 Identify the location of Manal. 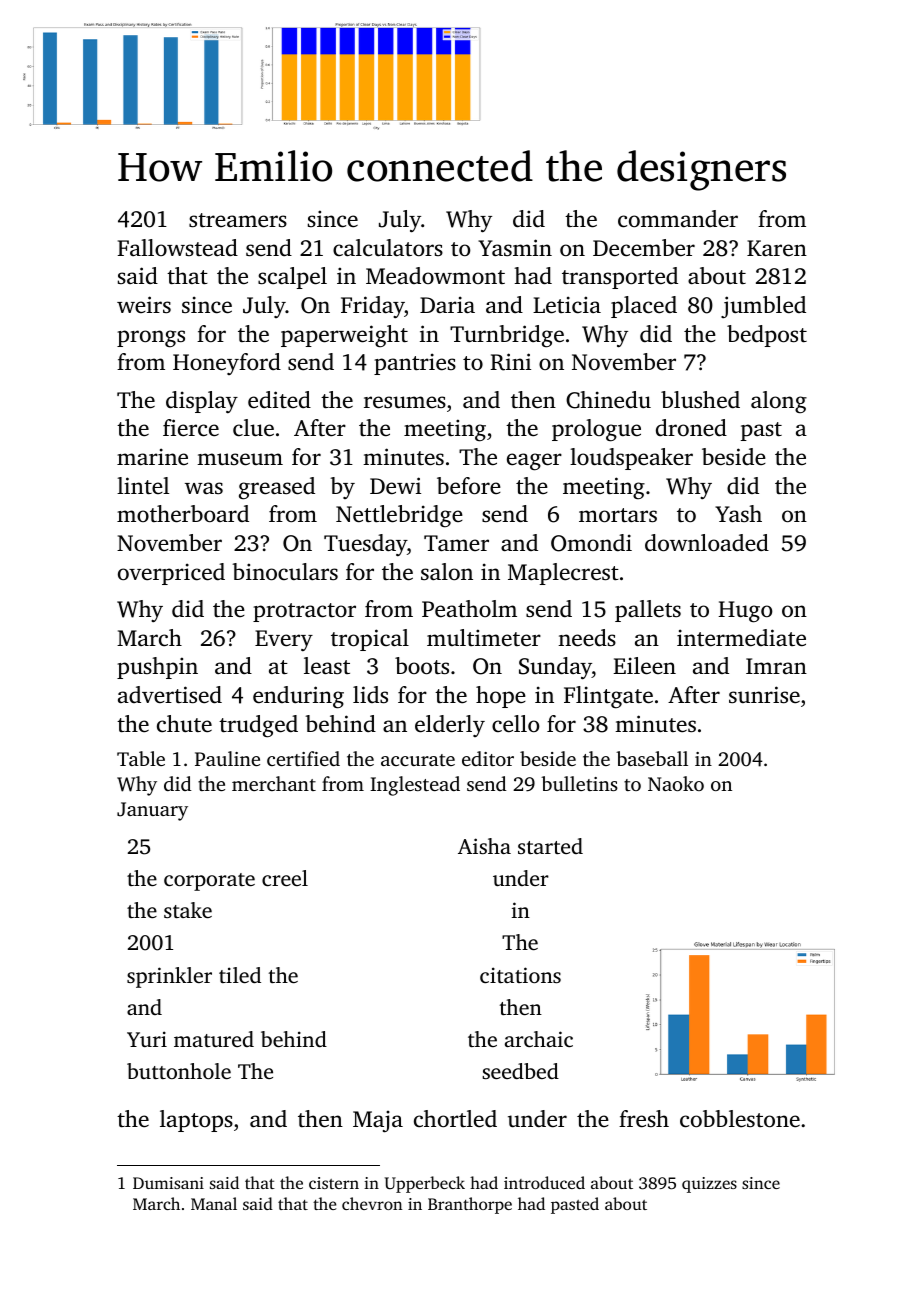
(214, 1203).
